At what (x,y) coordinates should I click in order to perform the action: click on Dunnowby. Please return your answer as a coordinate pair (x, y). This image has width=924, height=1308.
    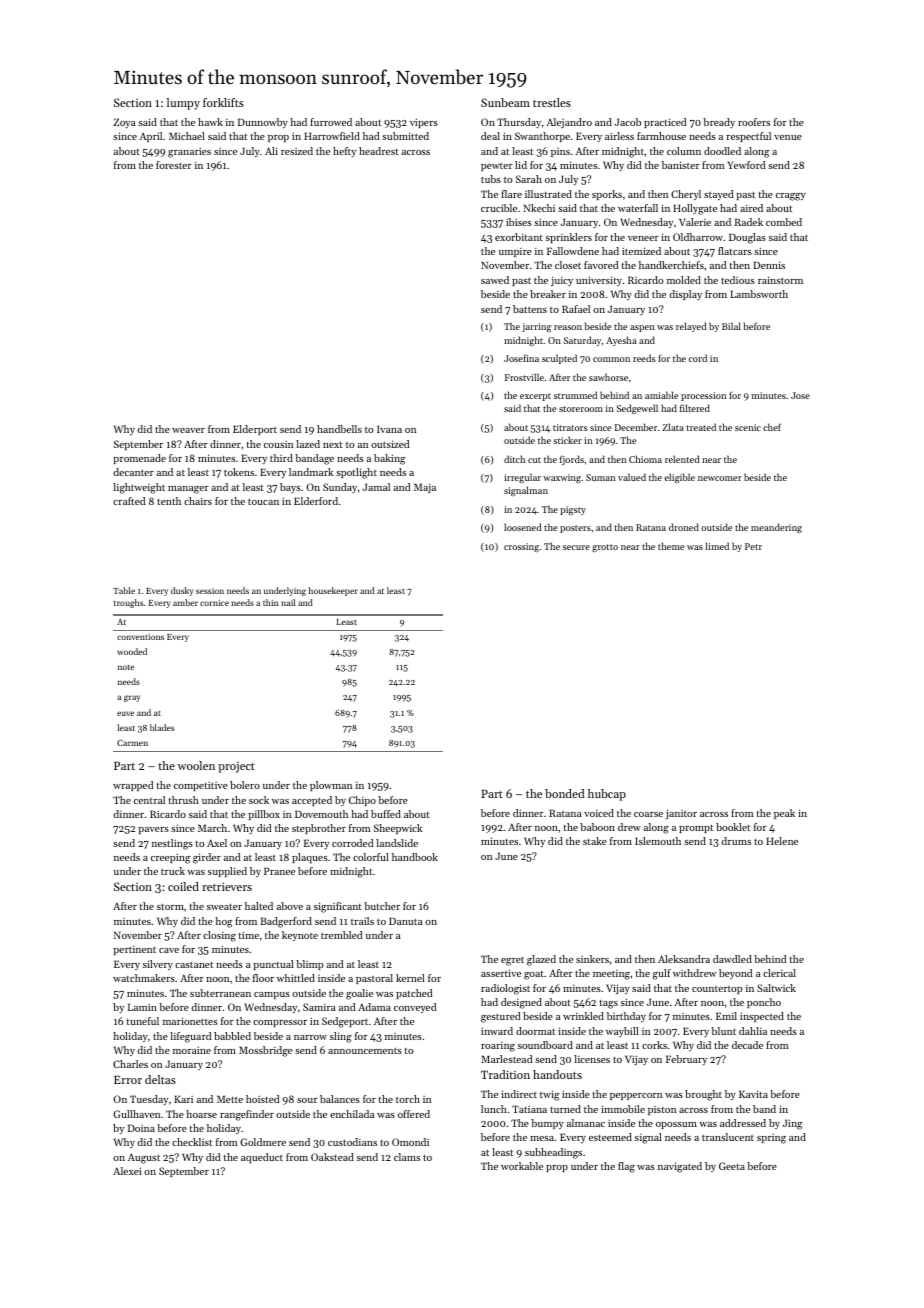
    Looking at the image, I should click on (263, 123).
